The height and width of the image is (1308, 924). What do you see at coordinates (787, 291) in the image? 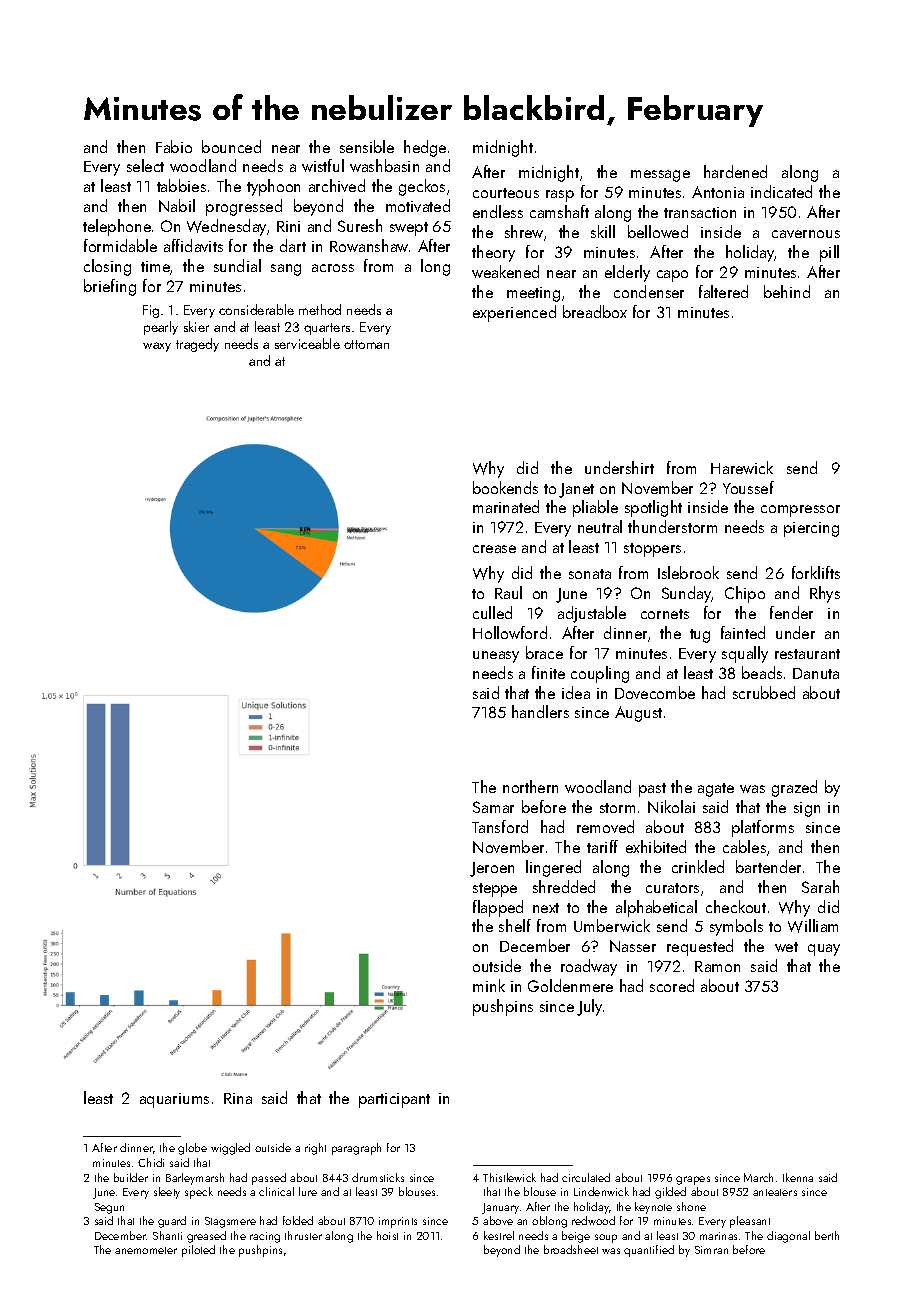
I see `behind` at bounding box center [787, 291].
